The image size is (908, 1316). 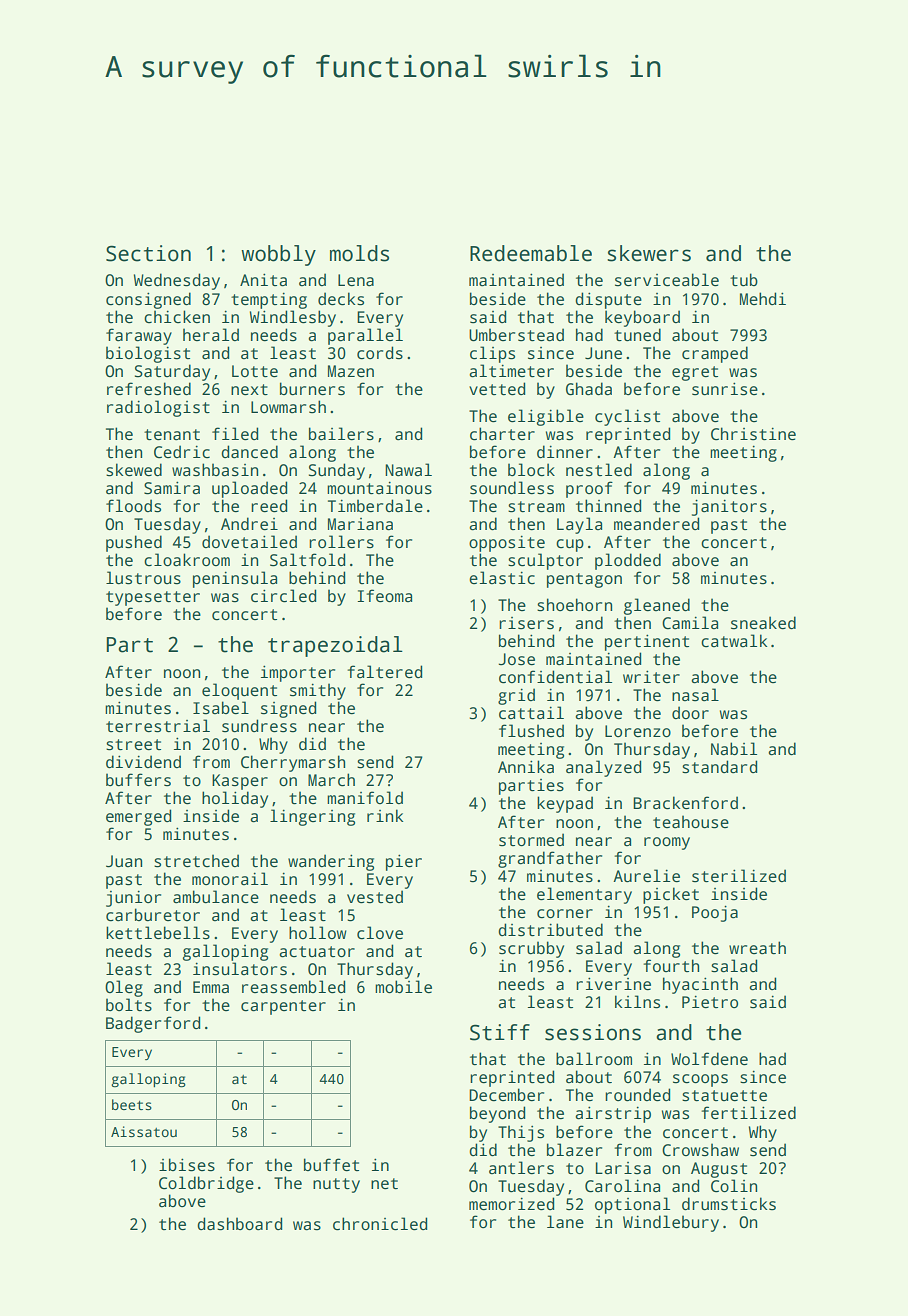 What do you see at coordinates (526, 767) in the page?
I see `Annika` at bounding box center [526, 767].
